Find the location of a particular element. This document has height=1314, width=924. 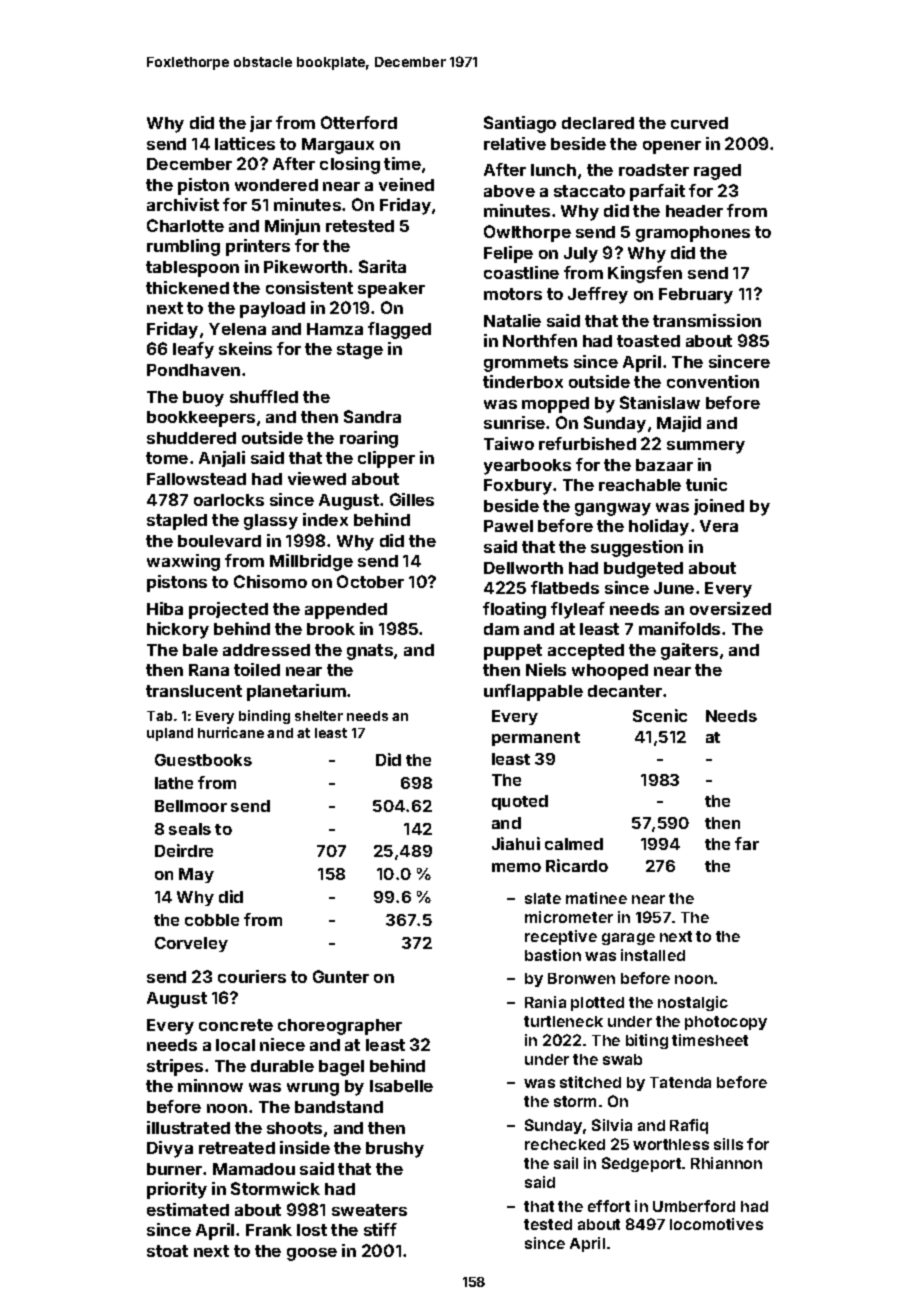

goose is located at coordinates (312, 1254).
